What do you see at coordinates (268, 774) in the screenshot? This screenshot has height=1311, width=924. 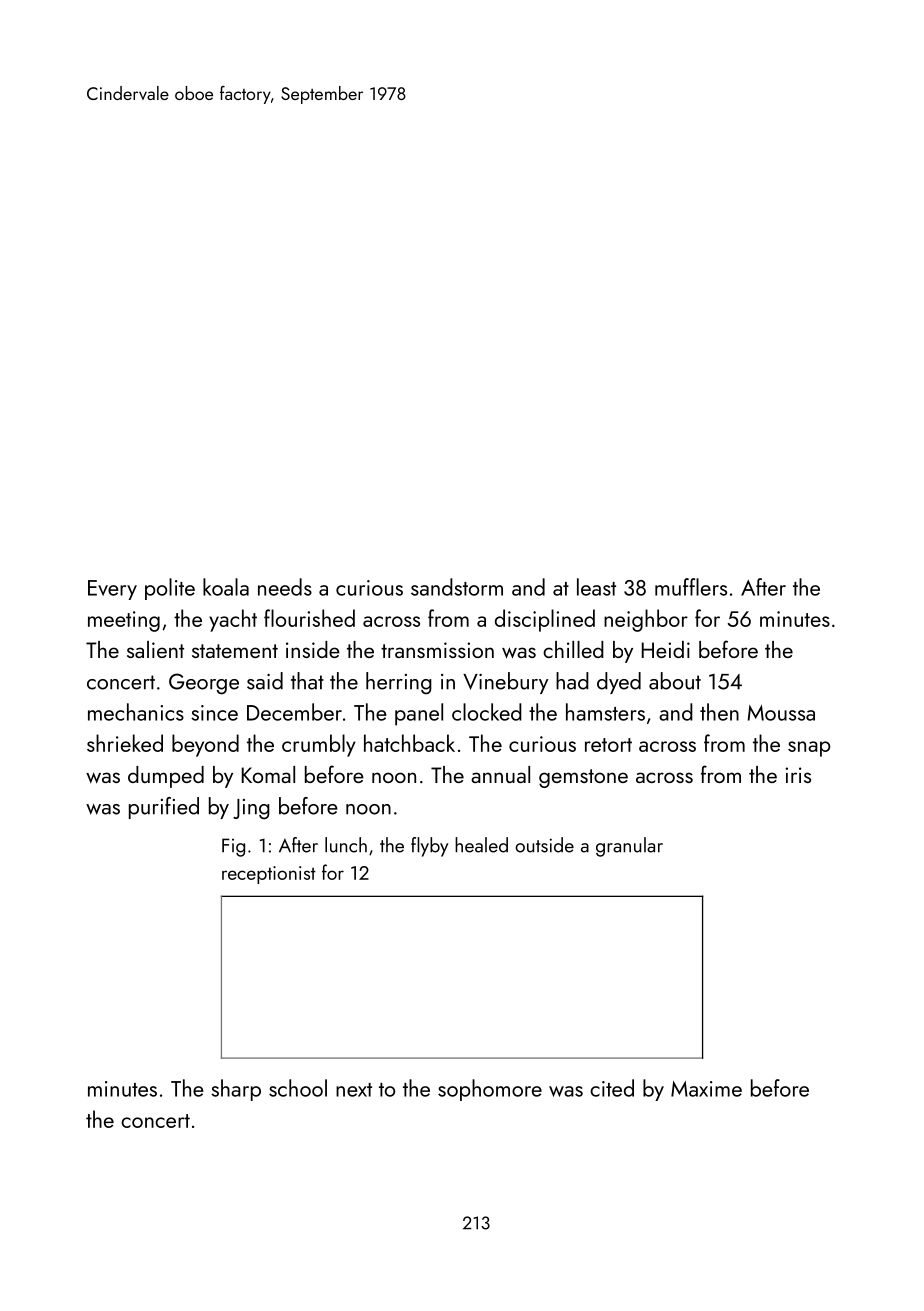 I see `Komal` at bounding box center [268, 774].
